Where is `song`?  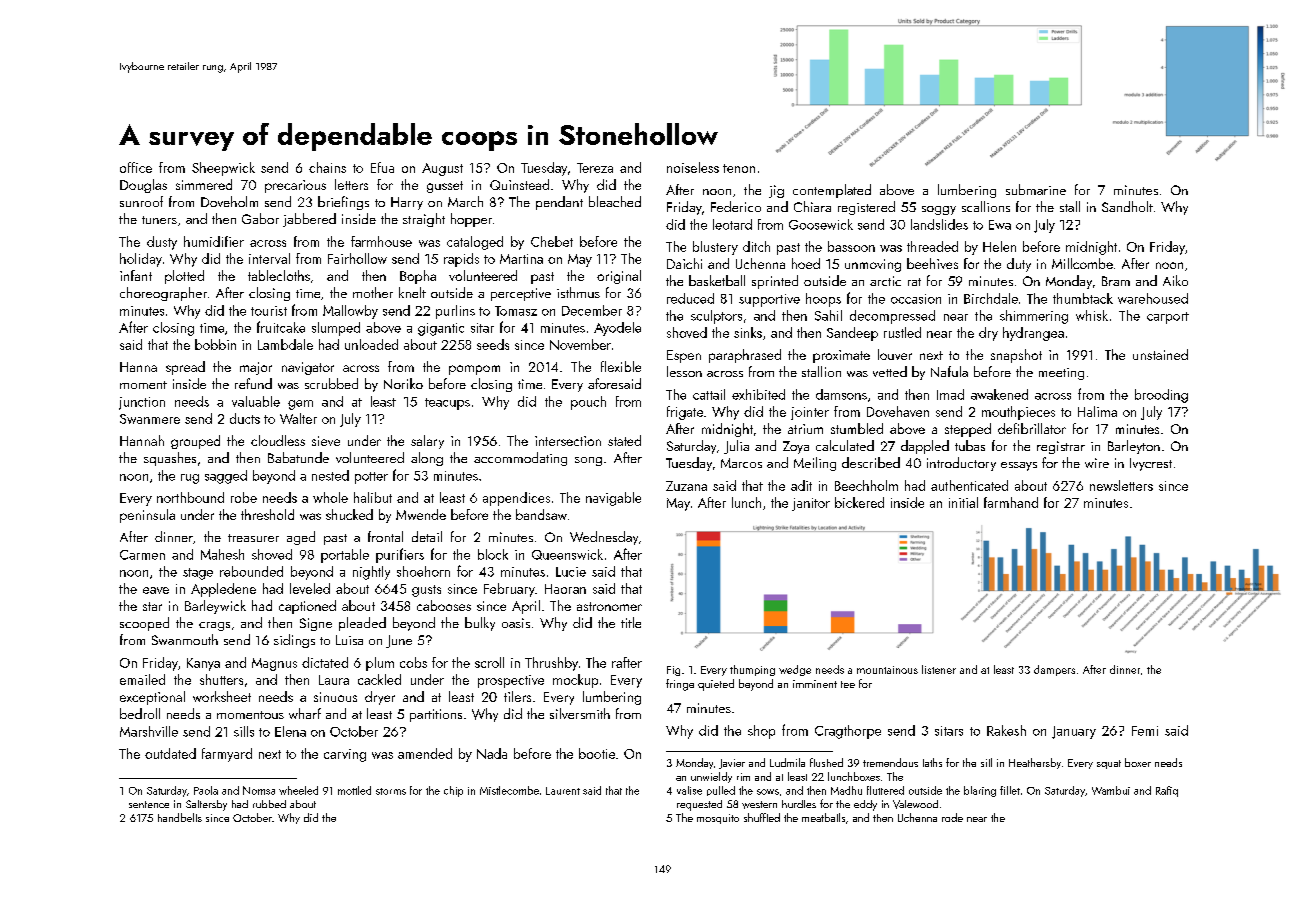 song is located at coordinates (588, 461).
